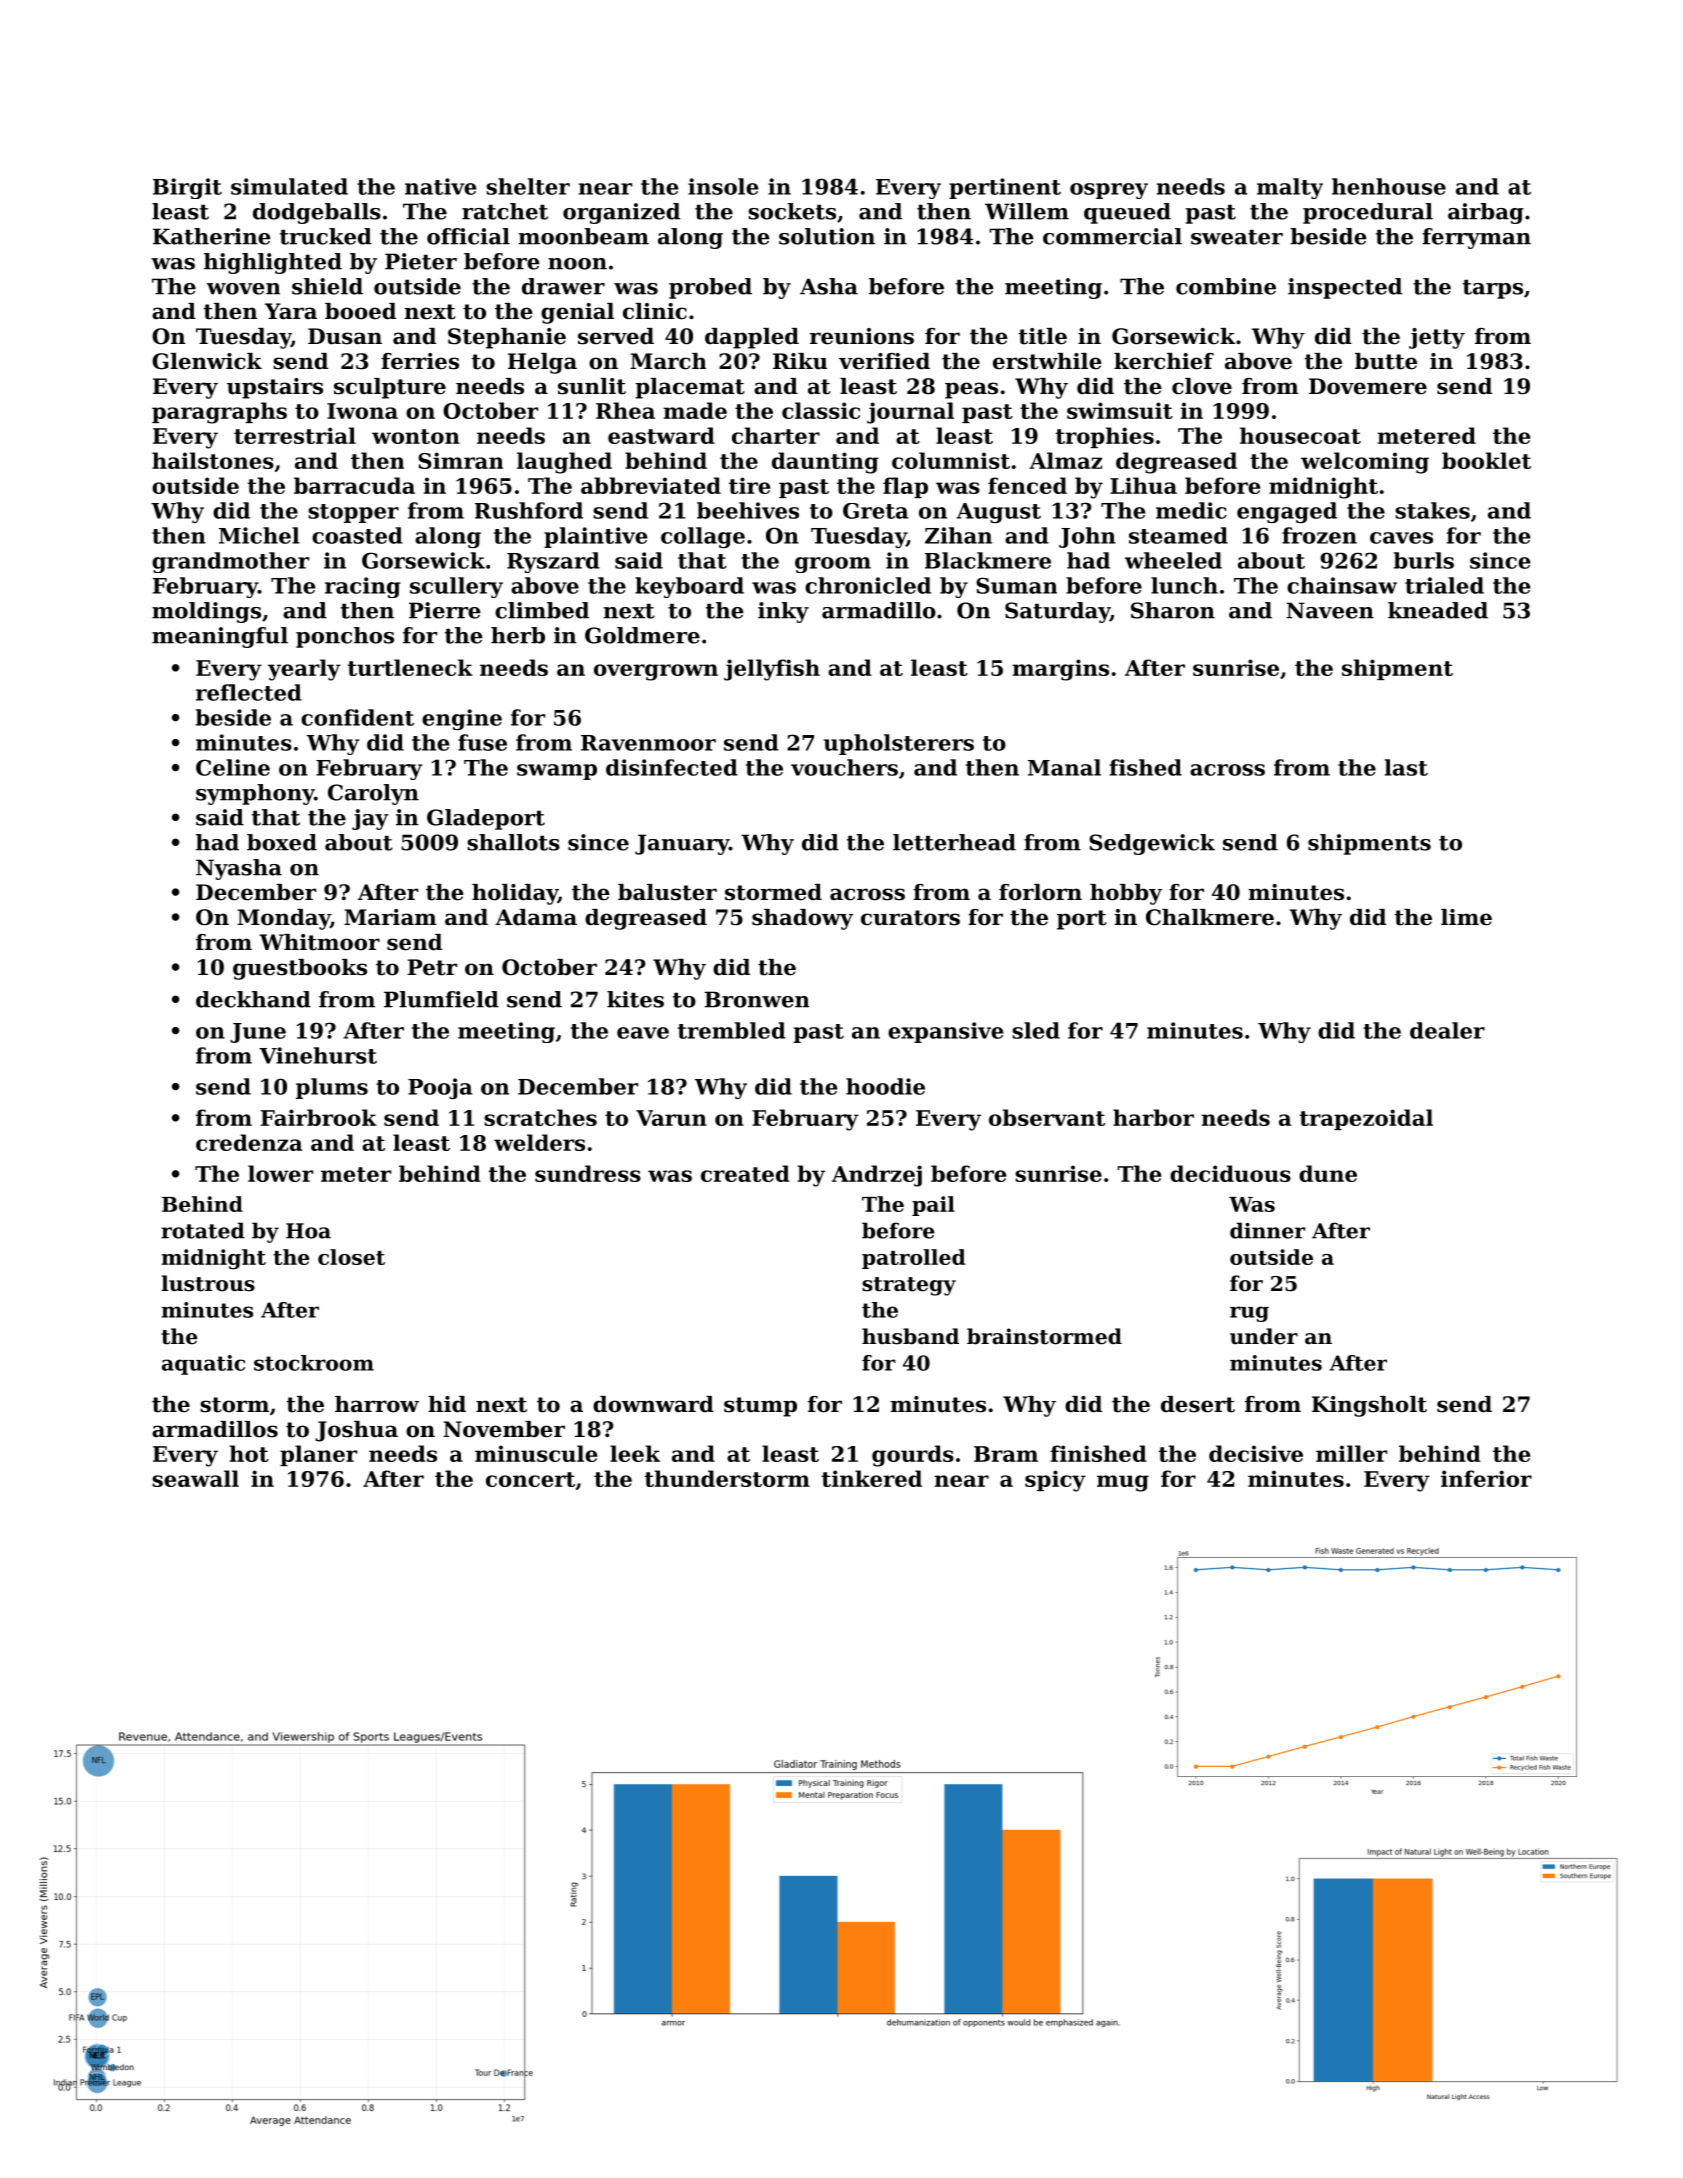 Image resolution: width=1683 pixels, height=2178 pixels. Describe the element at coordinates (783, 612) in the image. I see `inky` at that location.
